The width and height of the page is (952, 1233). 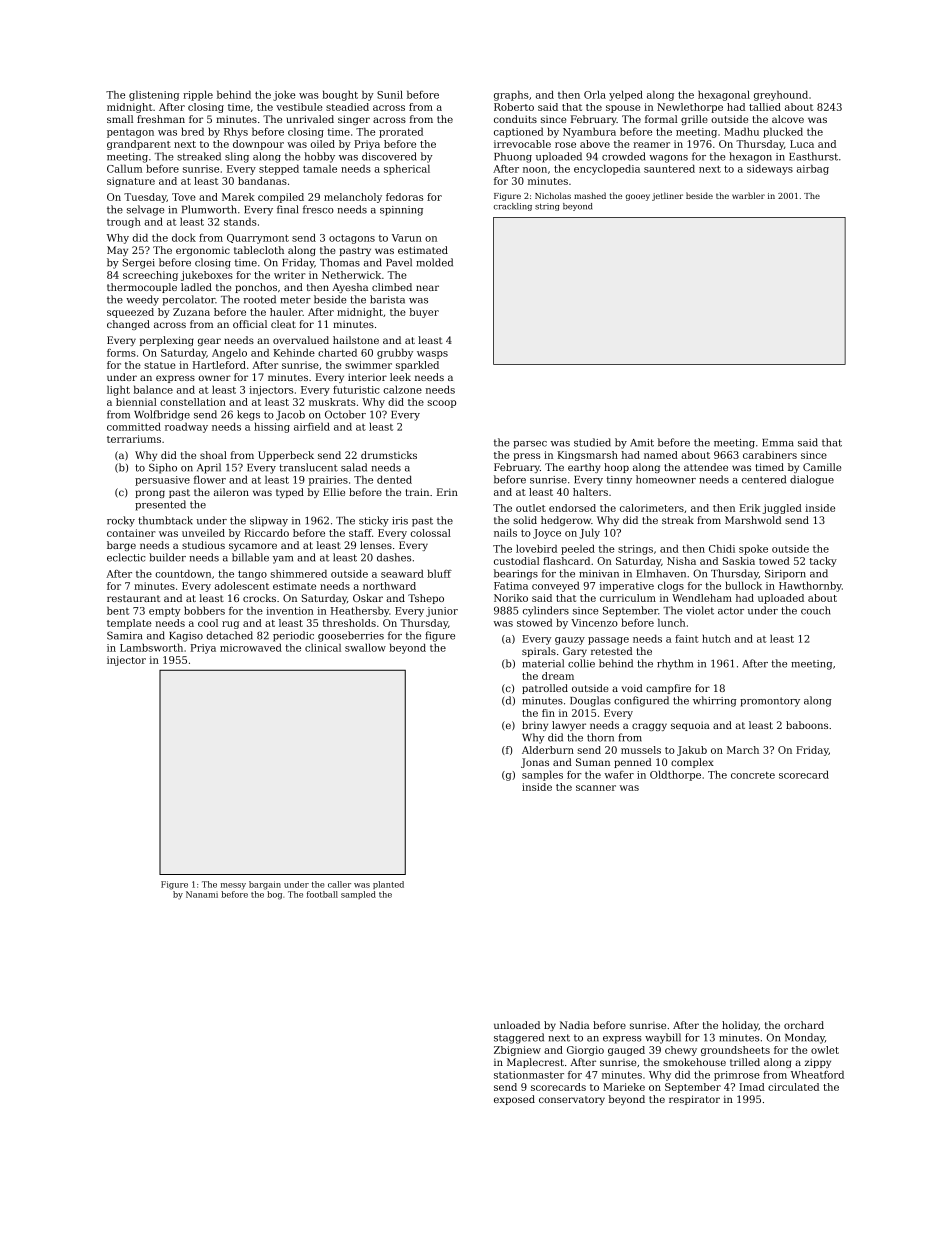 I want to click on discovered, so click(x=389, y=156).
